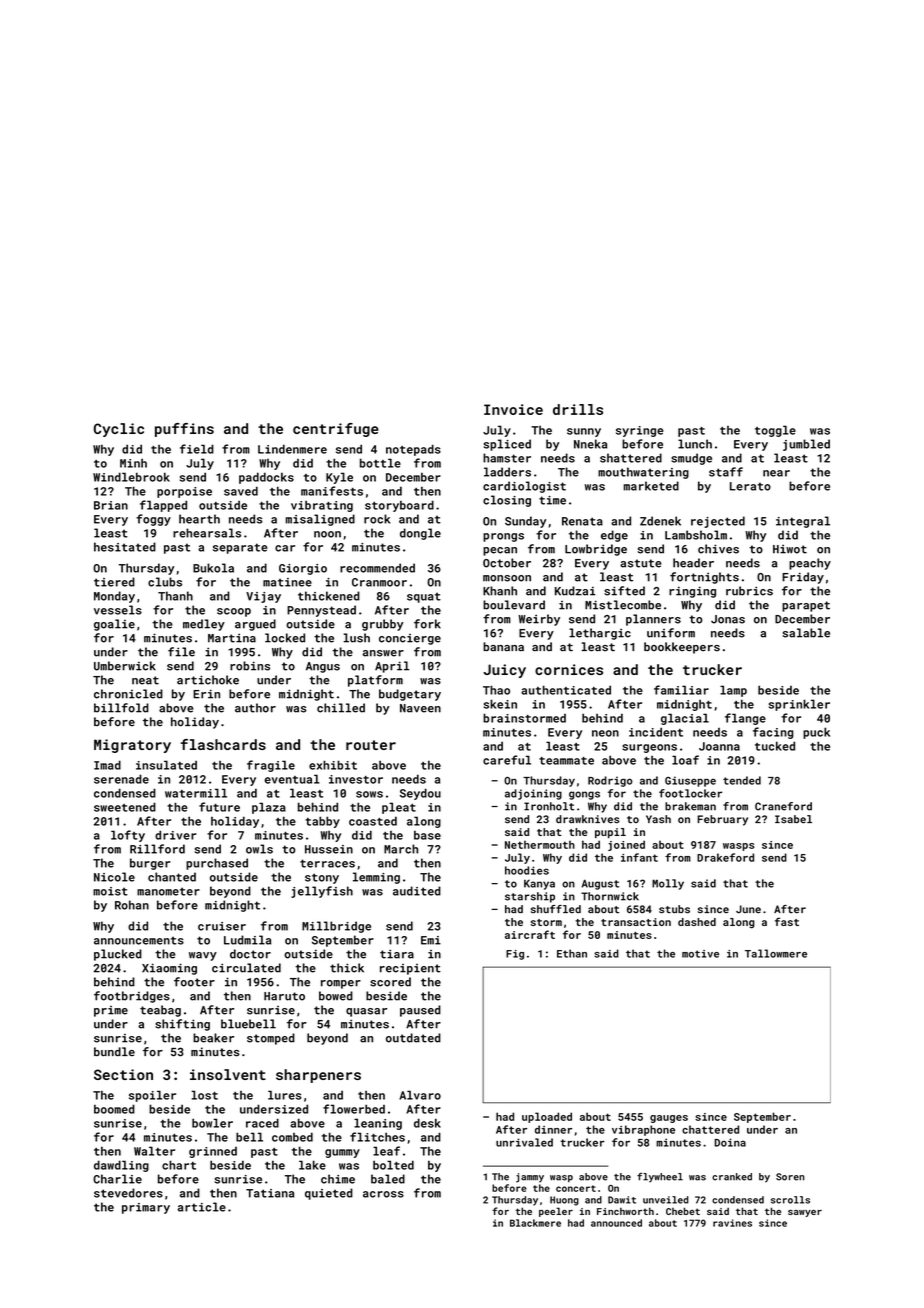  Describe the element at coordinates (107, 765) in the document. I see `Imad` at that location.
